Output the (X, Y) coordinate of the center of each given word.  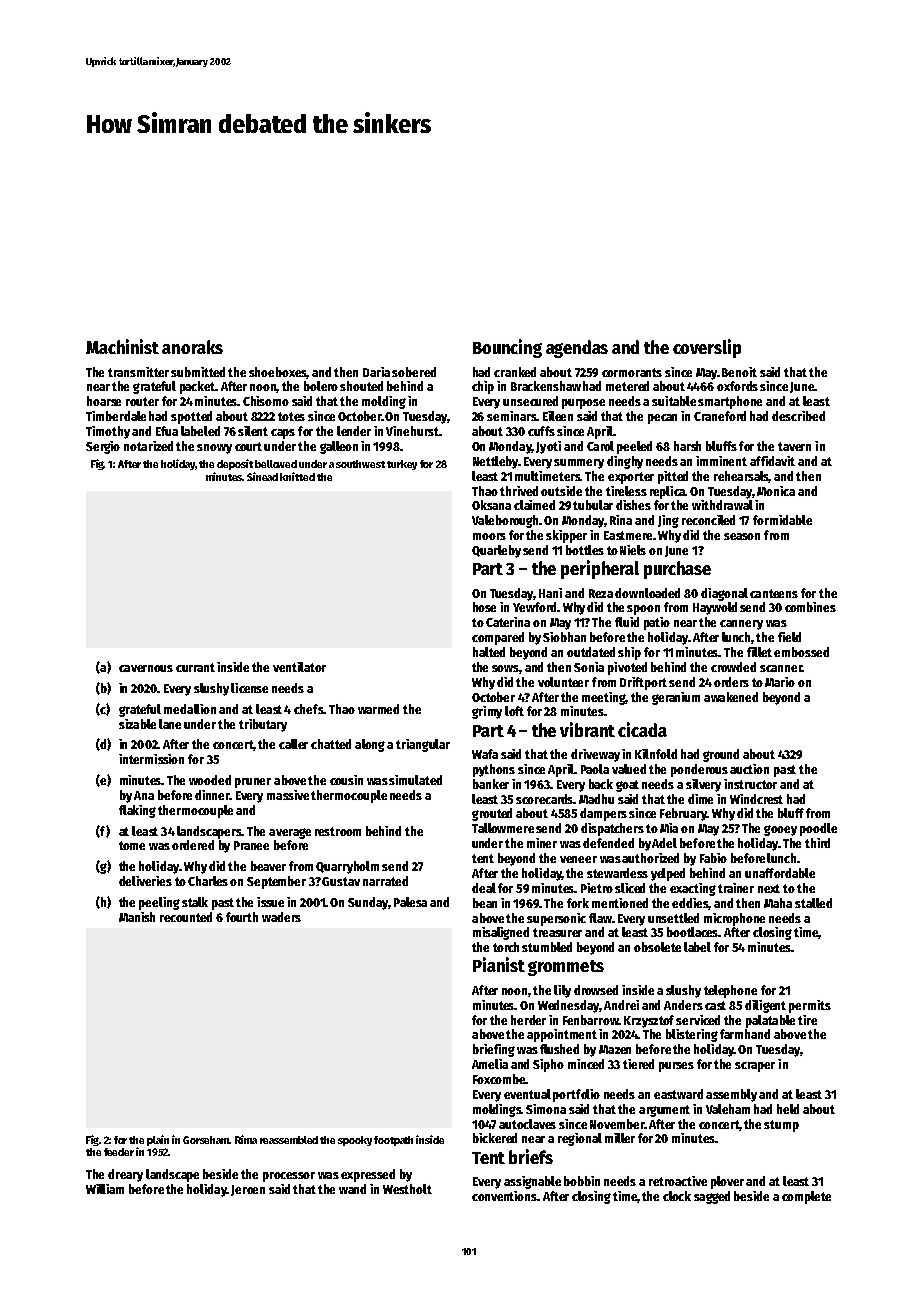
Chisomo (266, 401)
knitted (297, 476)
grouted (492, 814)
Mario (780, 682)
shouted (361, 386)
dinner (212, 795)
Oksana (491, 505)
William (105, 1189)
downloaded (647, 593)
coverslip (707, 348)
